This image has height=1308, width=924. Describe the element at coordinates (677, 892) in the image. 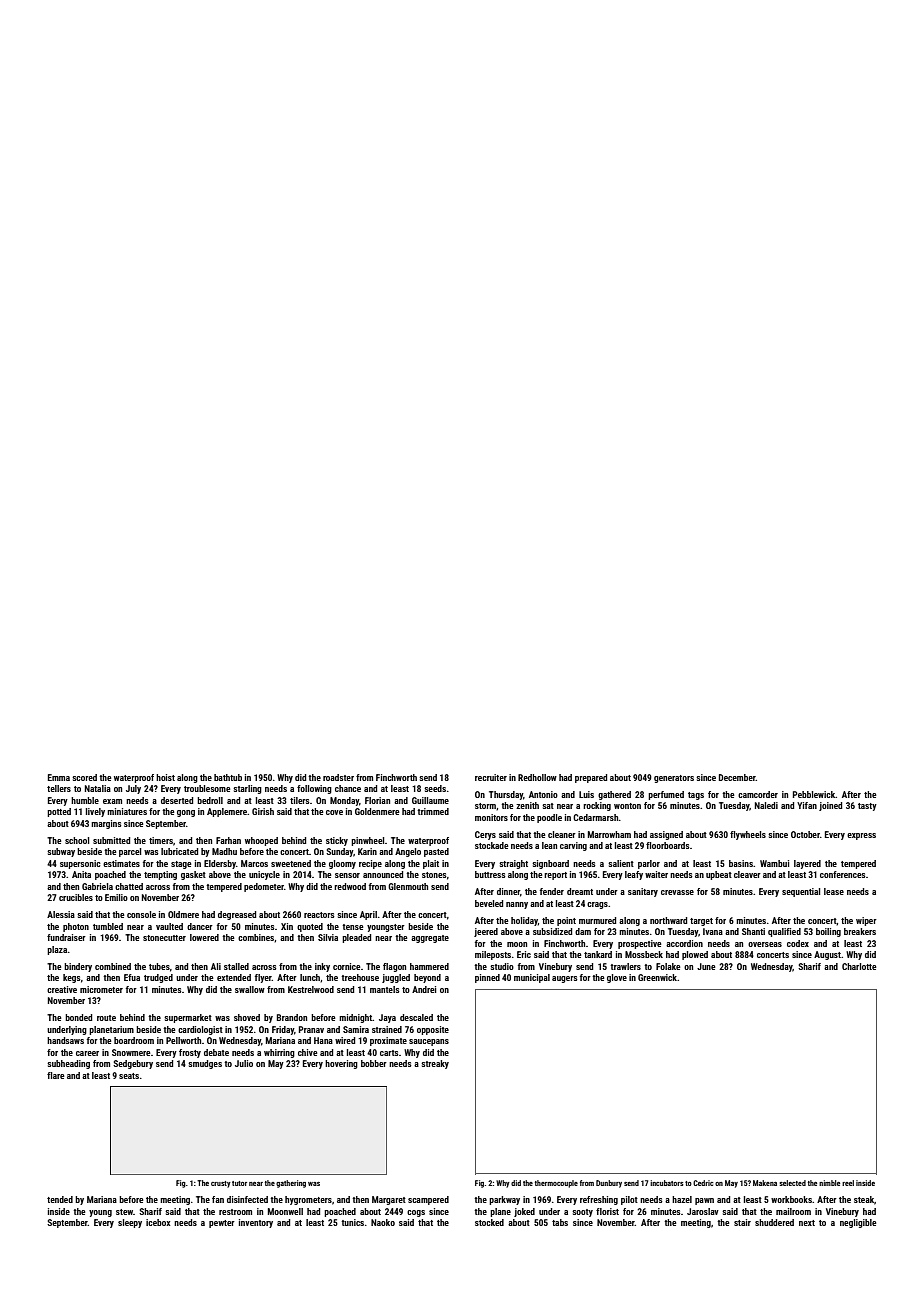

I see `crevasse` at that location.
